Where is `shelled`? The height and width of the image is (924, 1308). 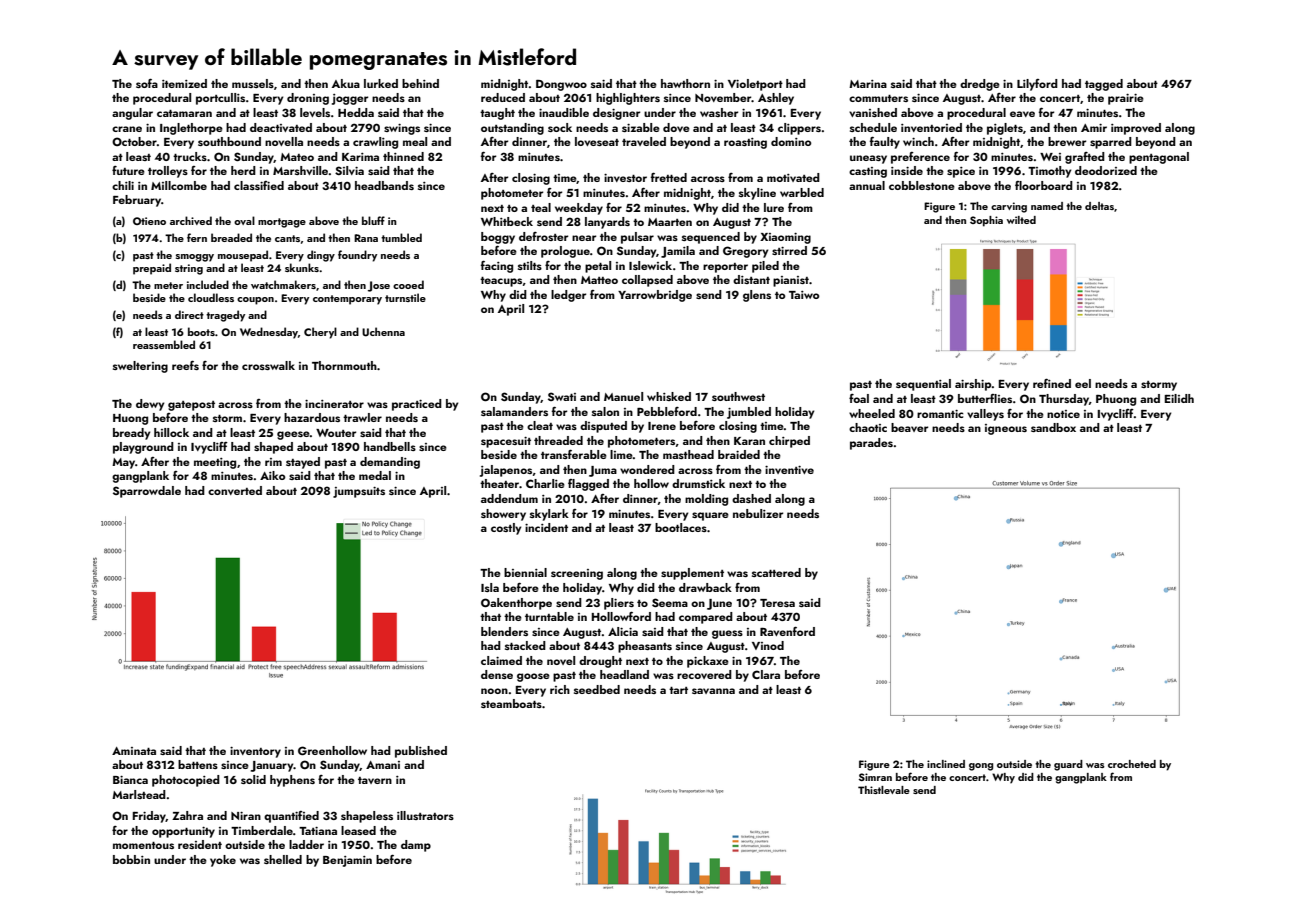 shelled is located at coordinates (283, 859).
